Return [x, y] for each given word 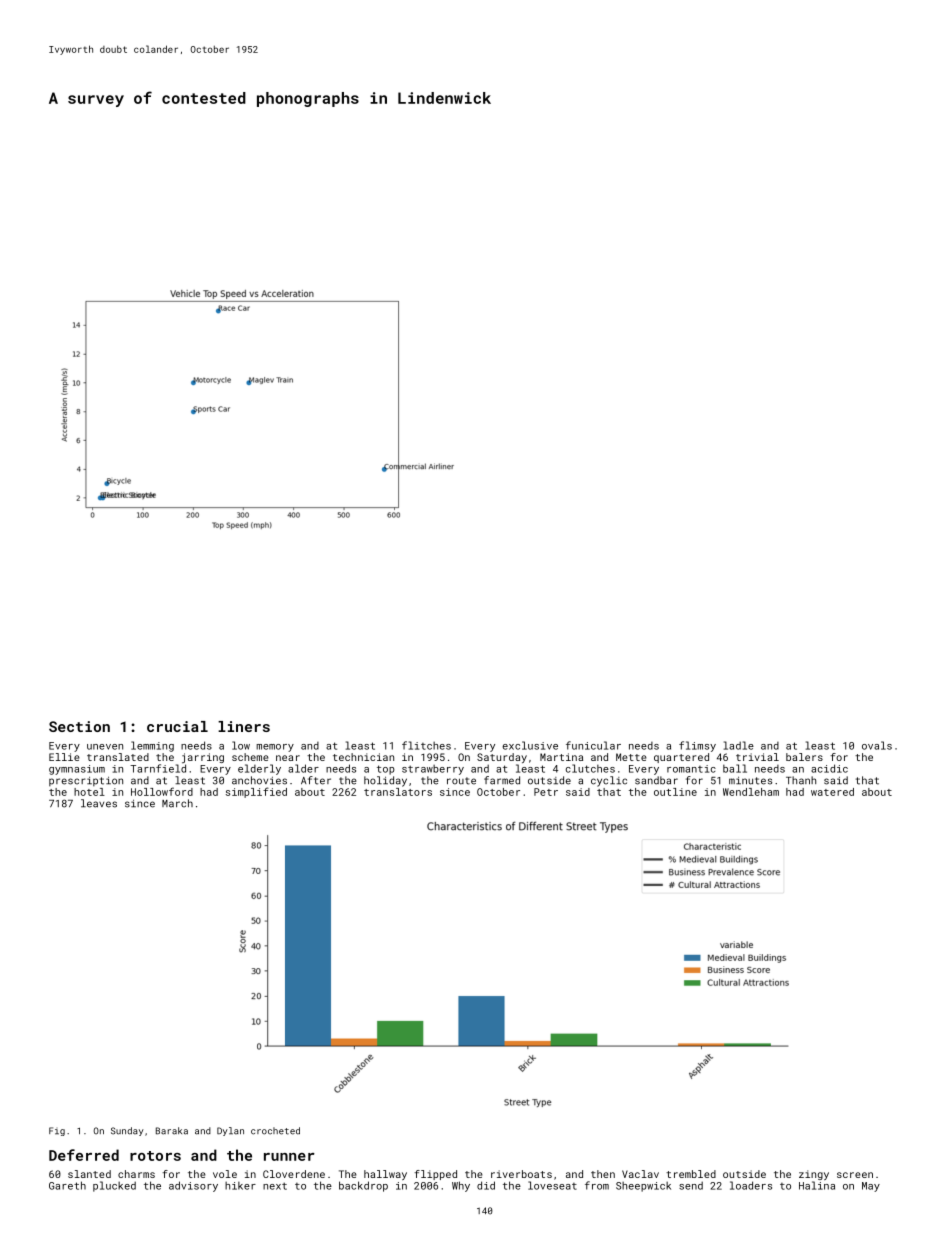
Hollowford [162, 791]
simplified [256, 792]
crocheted [275, 1131]
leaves [99, 803]
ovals [877, 745]
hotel [89, 792]
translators [398, 792]
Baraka [172, 1131]
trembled [691, 1174]
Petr [546, 792]
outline [675, 792]
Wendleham [751, 792]
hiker [240, 1186]
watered [832, 792]
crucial [177, 726]
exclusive [530, 745]
